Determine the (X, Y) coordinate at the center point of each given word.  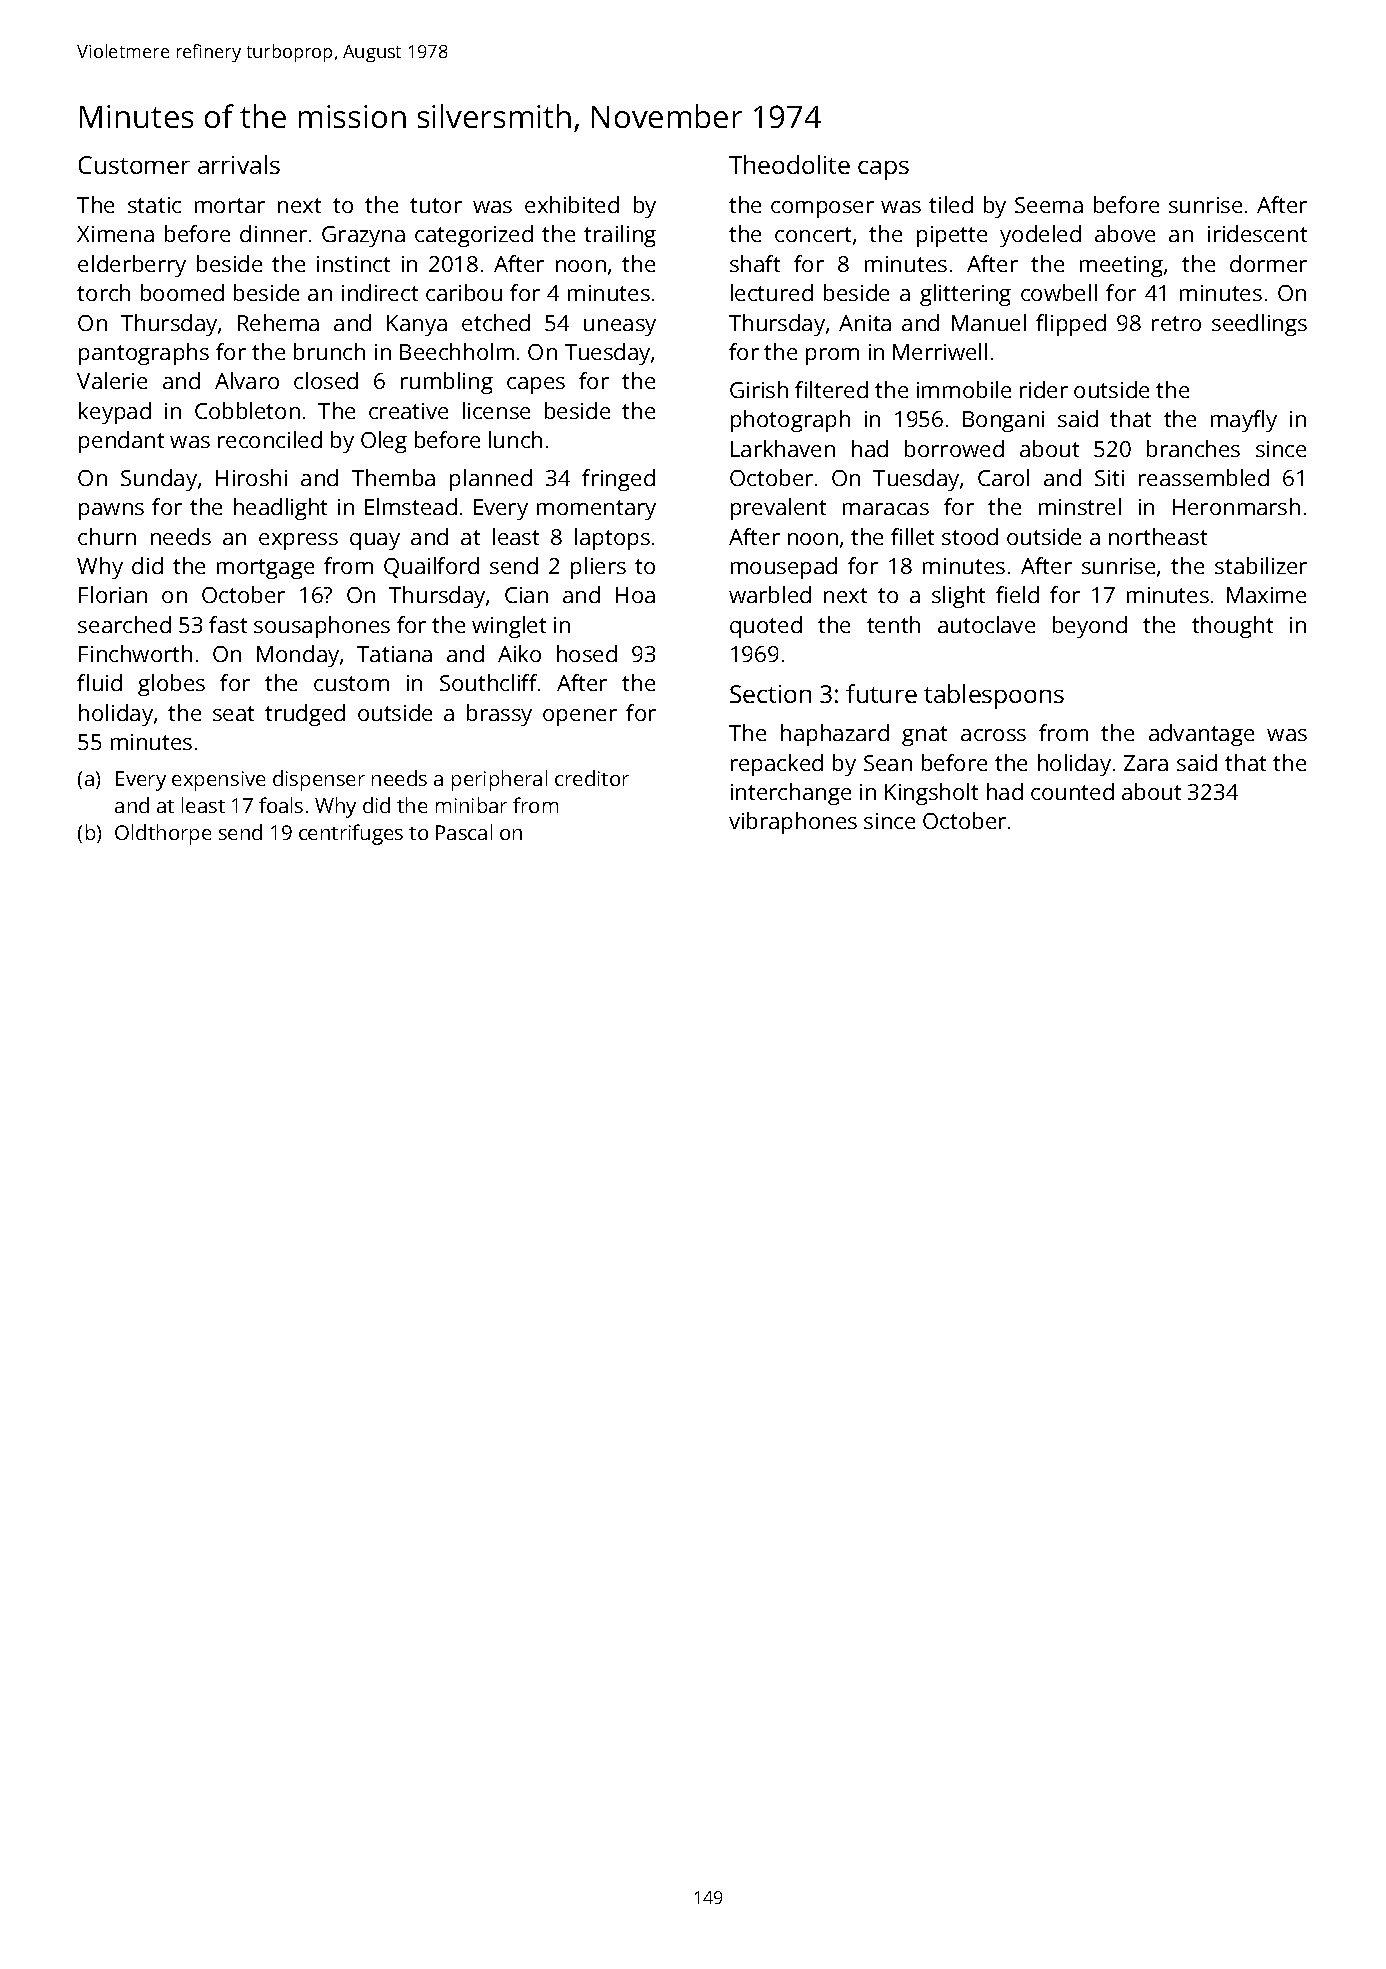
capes (536, 385)
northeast (1158, 536)
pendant (121, 442)
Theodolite (789, 164)
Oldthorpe (163, 834)
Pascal (464, 832)
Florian (113, 594)
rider (1044, 389)
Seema (1049, 205)
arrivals (239, 164)
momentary (596, 510)
